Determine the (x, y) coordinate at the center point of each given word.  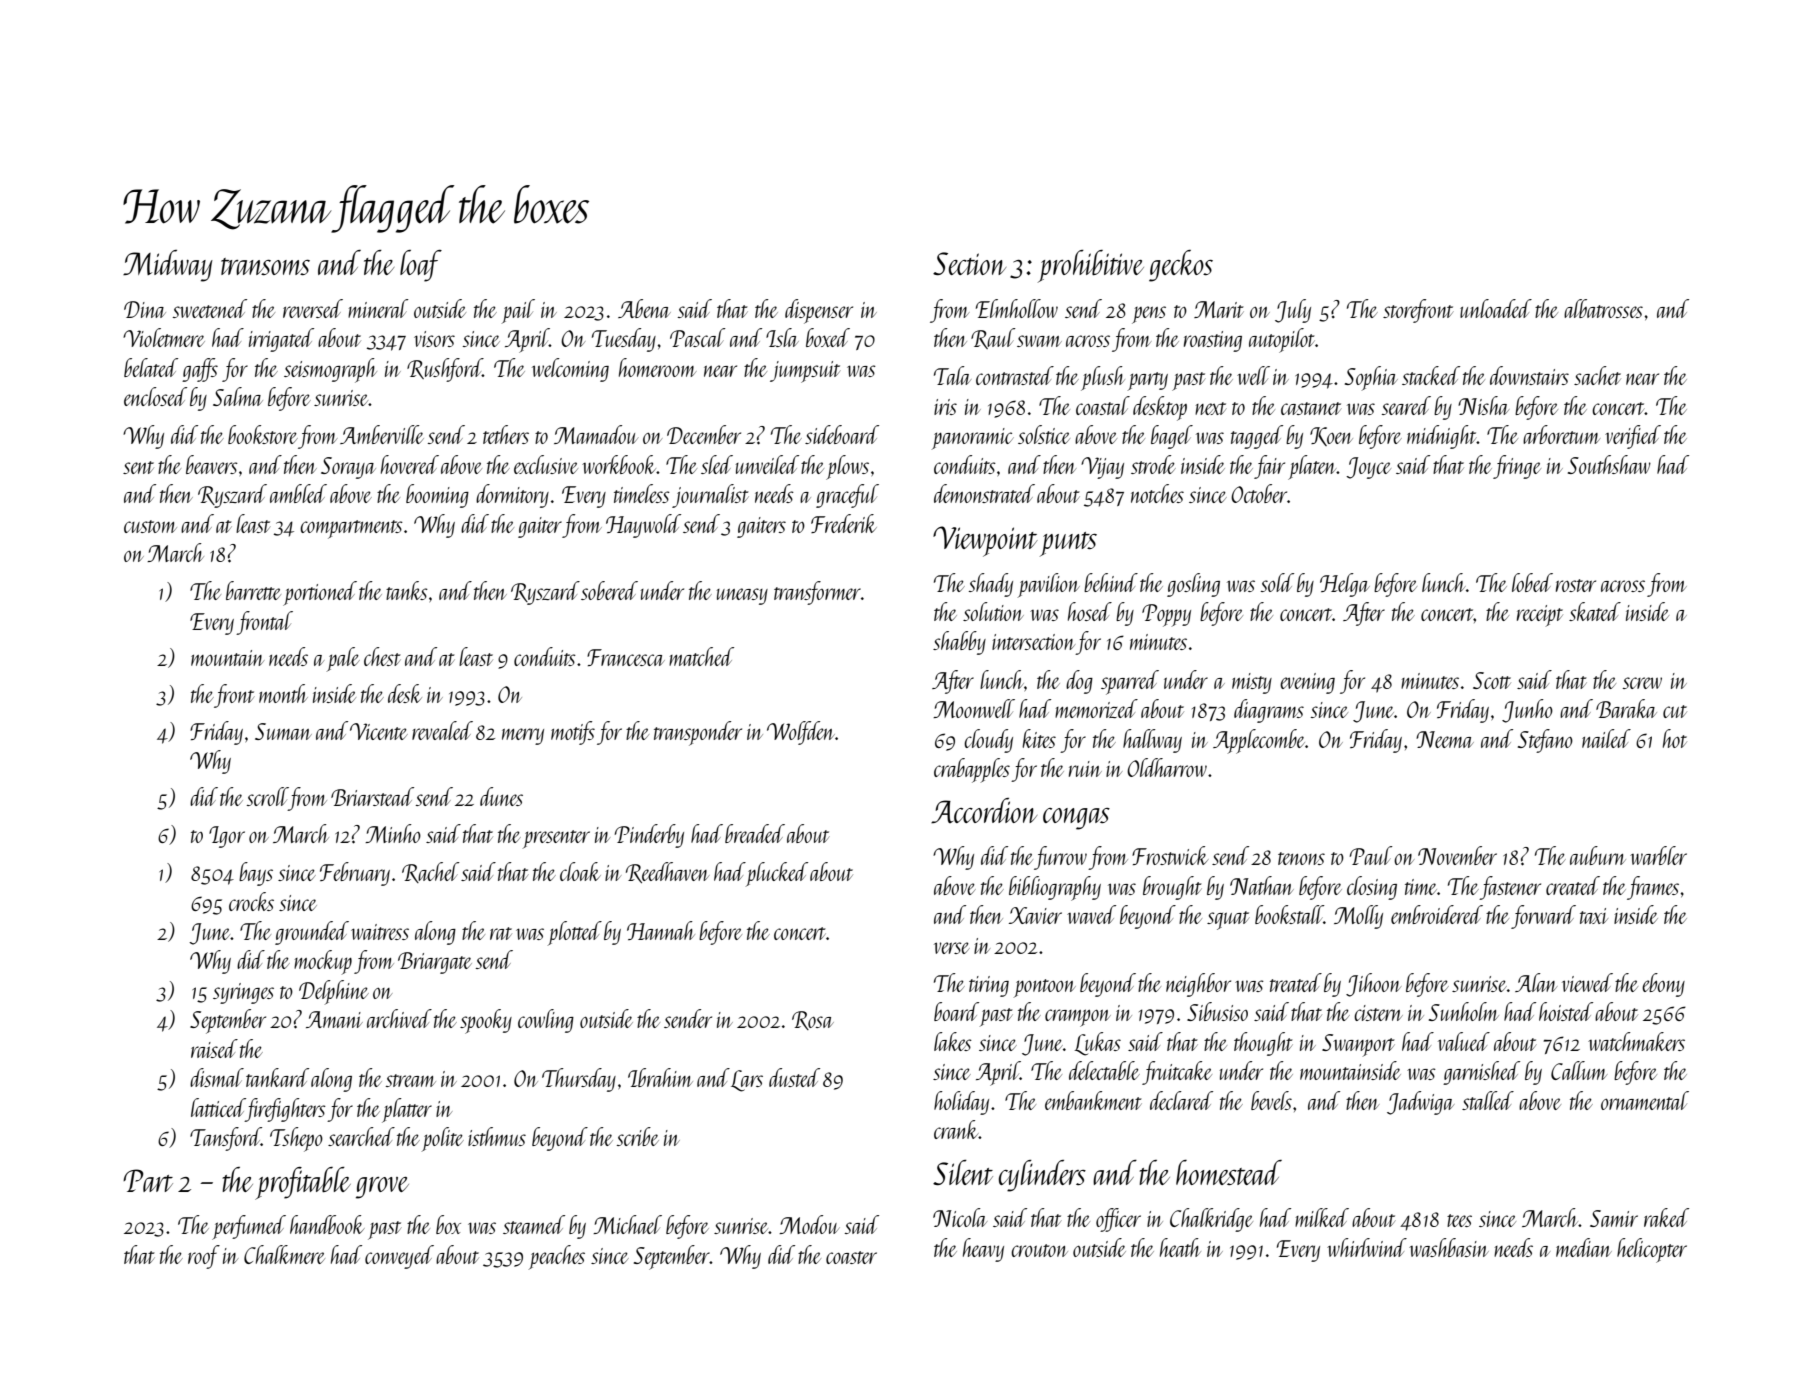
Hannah (661, 930)
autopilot (1281, 340)
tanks (407, 590)
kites (1039, 738)
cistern (1378, 1013)
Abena (644, 308)
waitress (380, 932)
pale (343, 659)
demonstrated (984, 493)
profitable (303, 1183)
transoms (265, 266)
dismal (217, 1077)
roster (1576, 585)
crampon (1078, 1018)
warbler (1658, 855)
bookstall (1289, 914)
